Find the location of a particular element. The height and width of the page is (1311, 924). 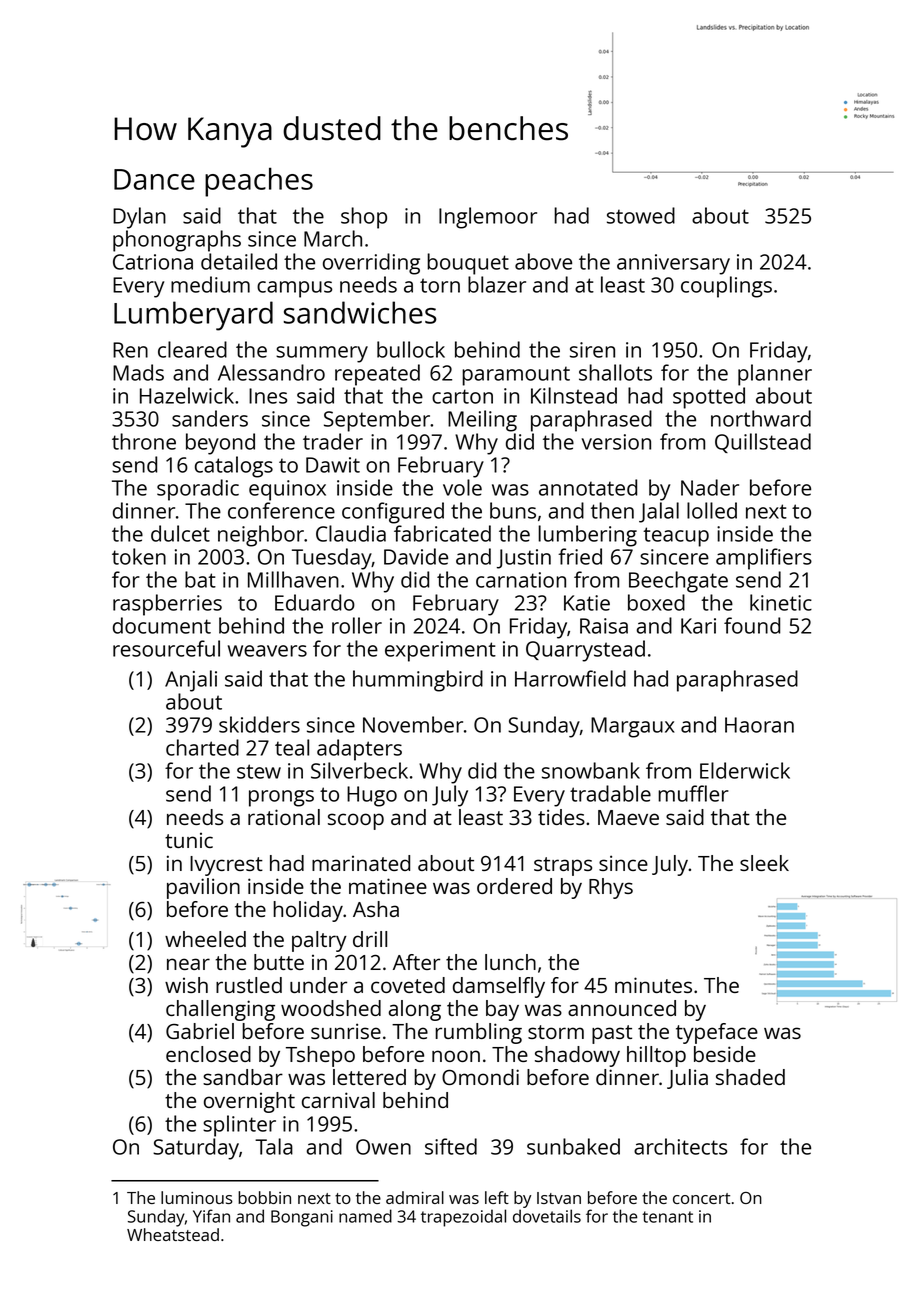

dovetails is located at coordinates (547, 1216).
